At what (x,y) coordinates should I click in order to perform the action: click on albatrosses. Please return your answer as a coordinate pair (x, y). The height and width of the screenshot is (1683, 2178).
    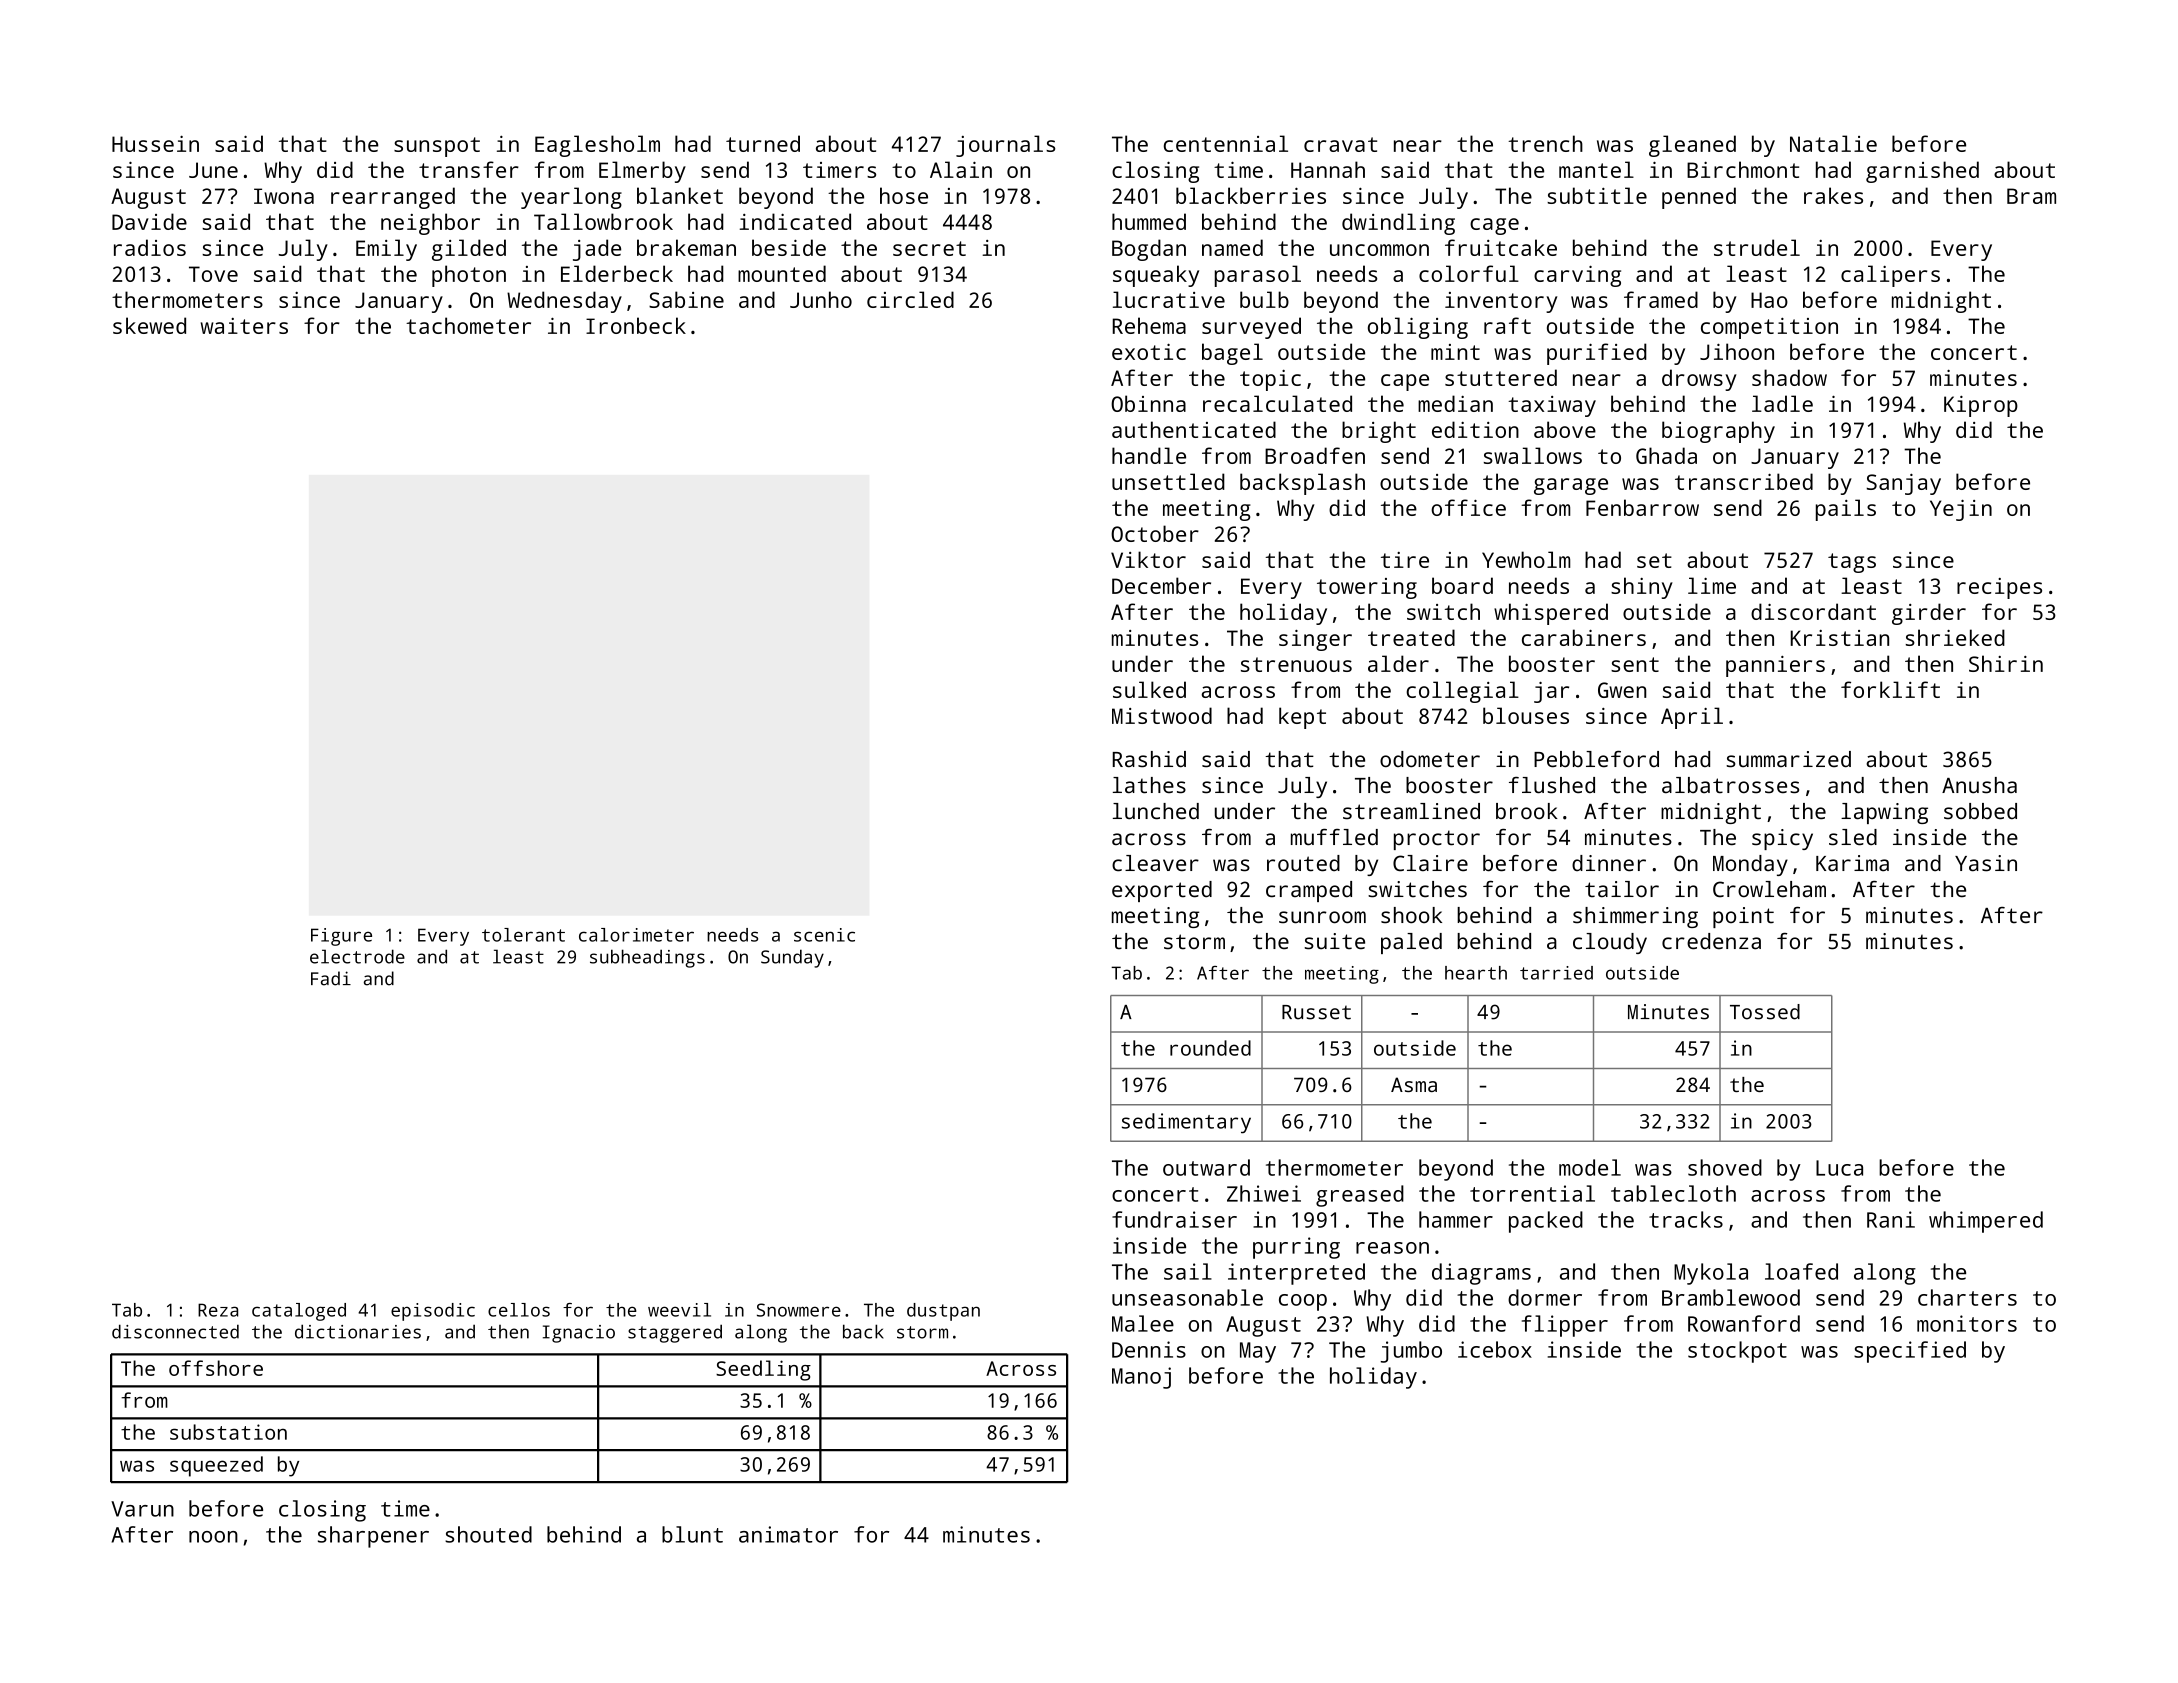
    Looking at the image, I should click on (1730, 785).
